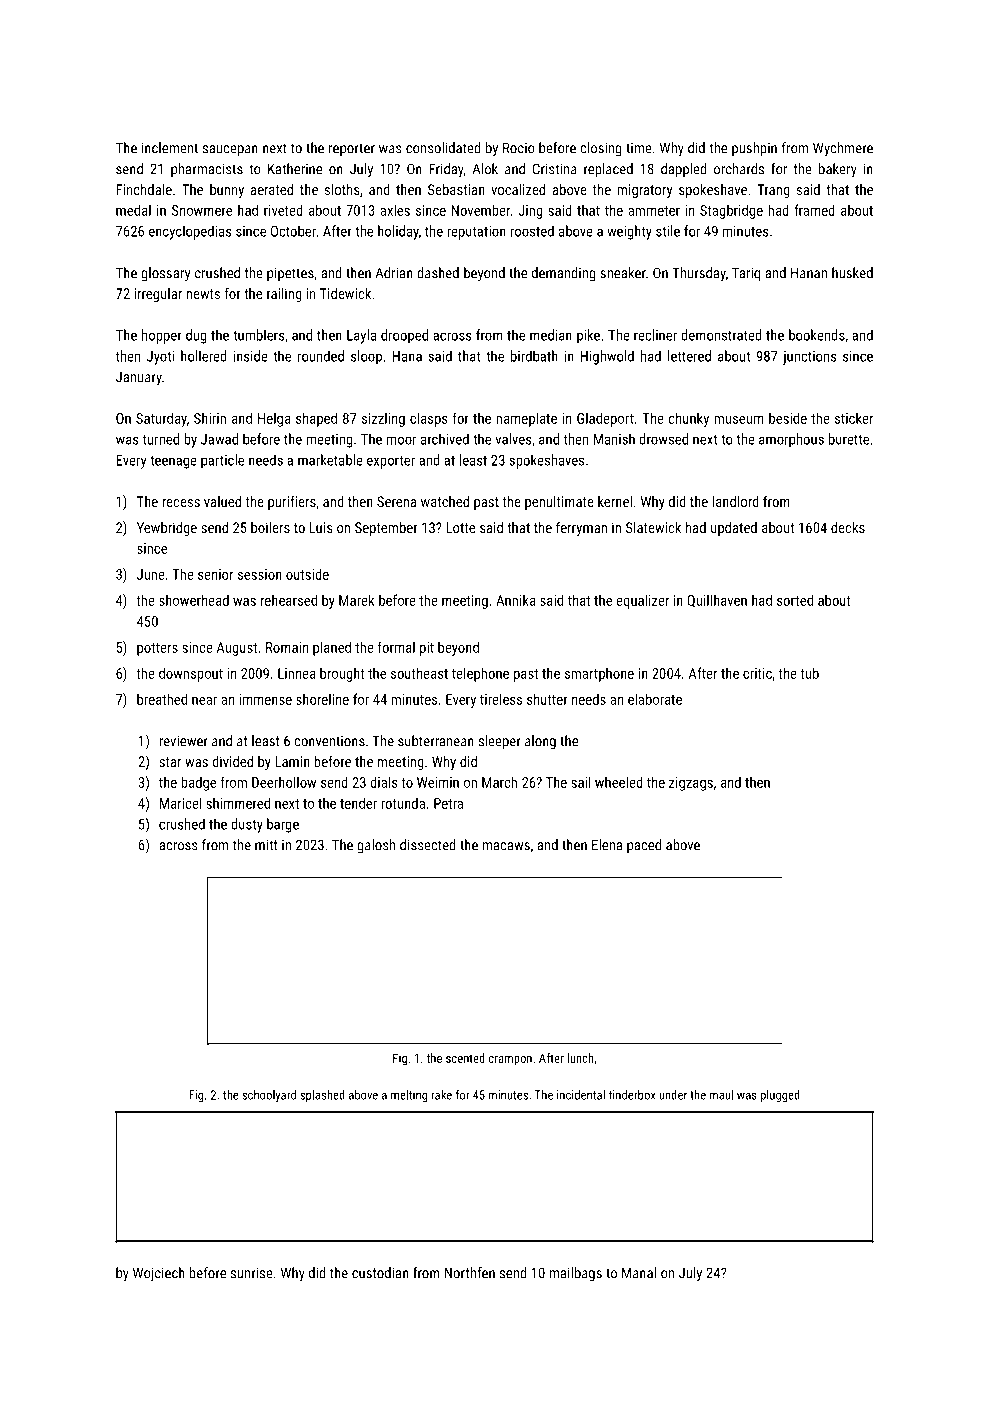 The height and width of the page is (1404, 989). I want to click on maul, so click(721, 1095).
